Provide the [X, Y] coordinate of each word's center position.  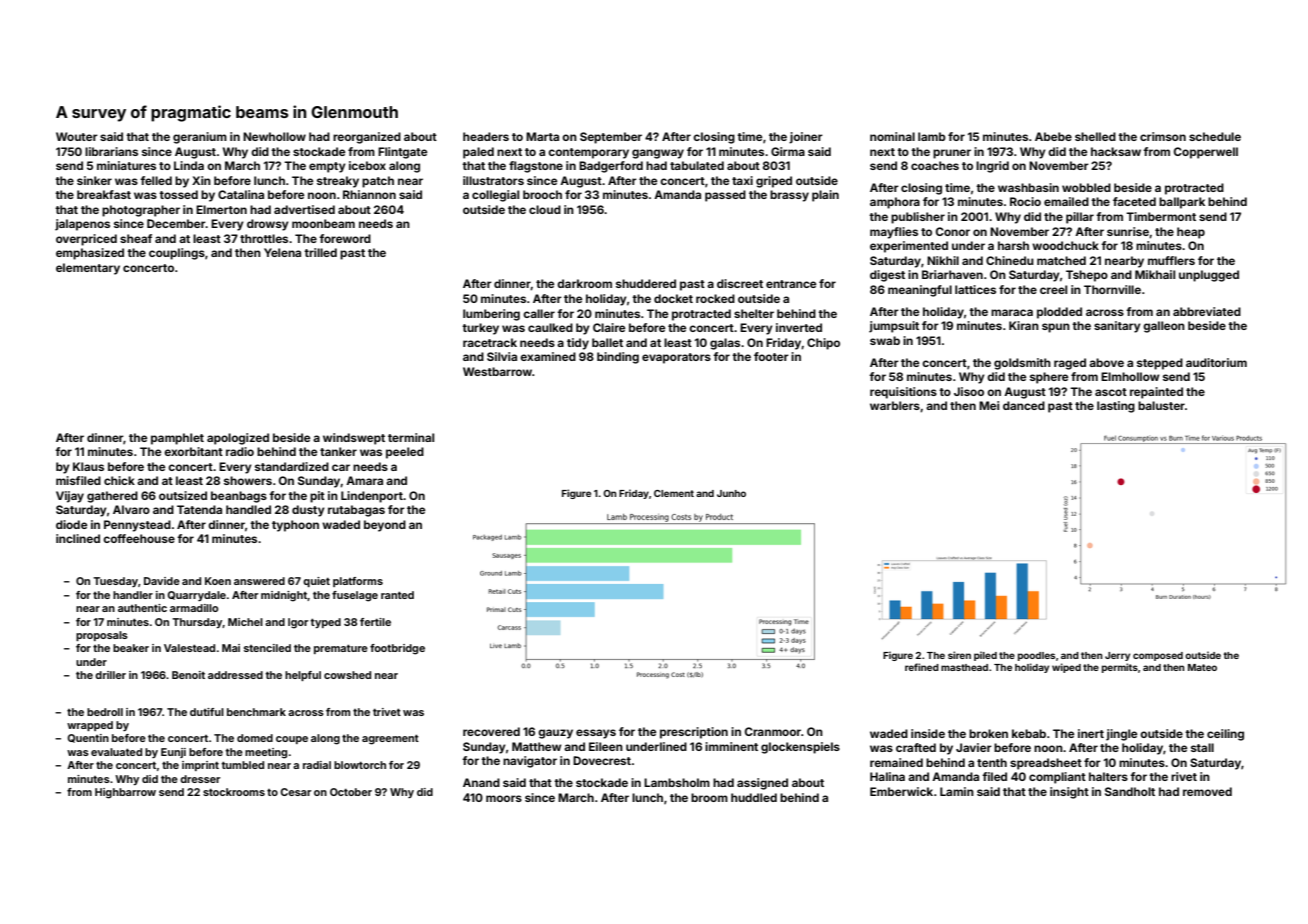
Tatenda [199, 509]
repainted [1156, 393]
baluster [1161, 405]
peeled [405, 453]
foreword [345, 238]
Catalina [241, 194]
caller [539, 313]
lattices [975, 289]
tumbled [242, 765]
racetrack [490, 342]
